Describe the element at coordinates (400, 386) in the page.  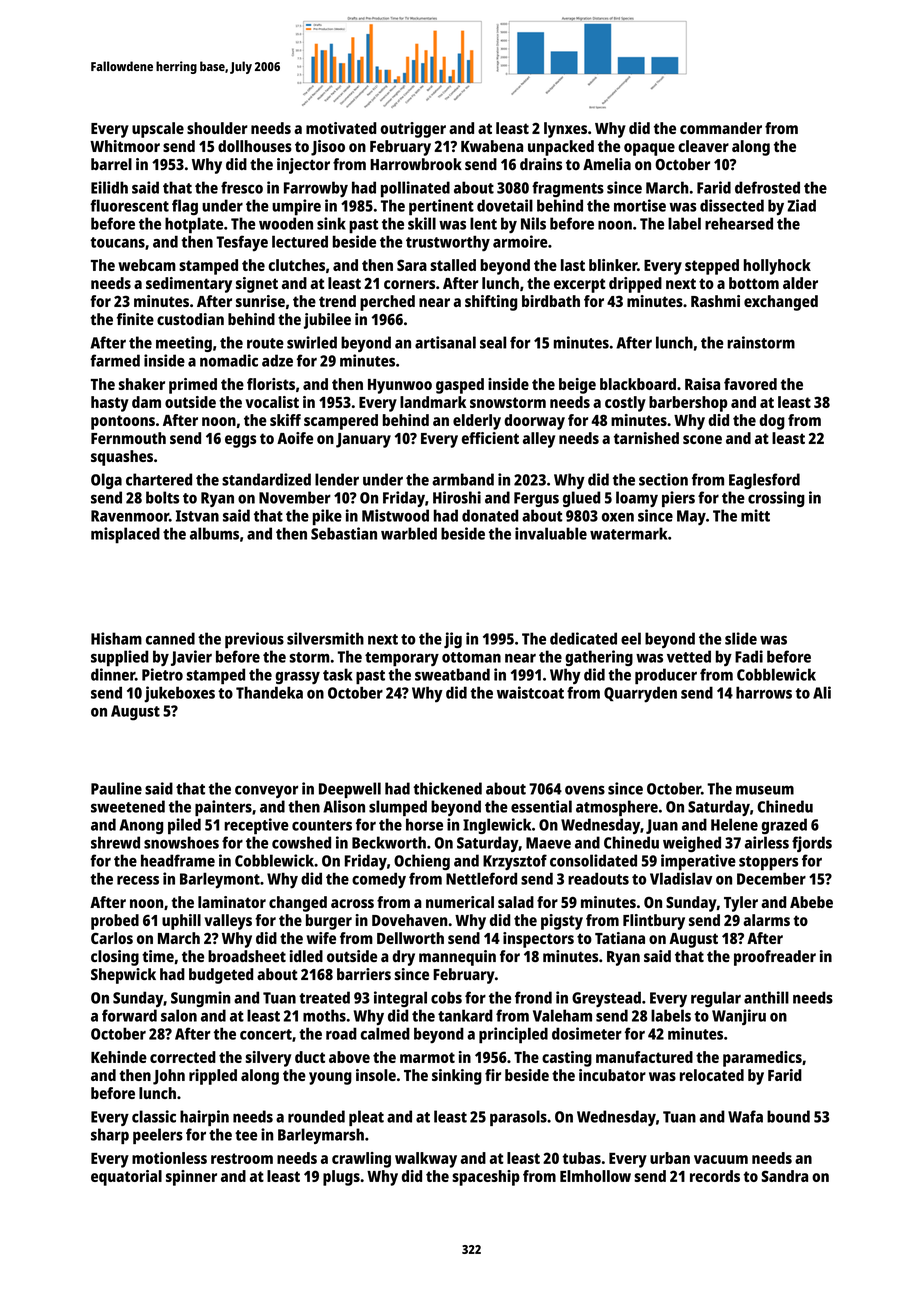
I see `Hyunwoo` at that location.
